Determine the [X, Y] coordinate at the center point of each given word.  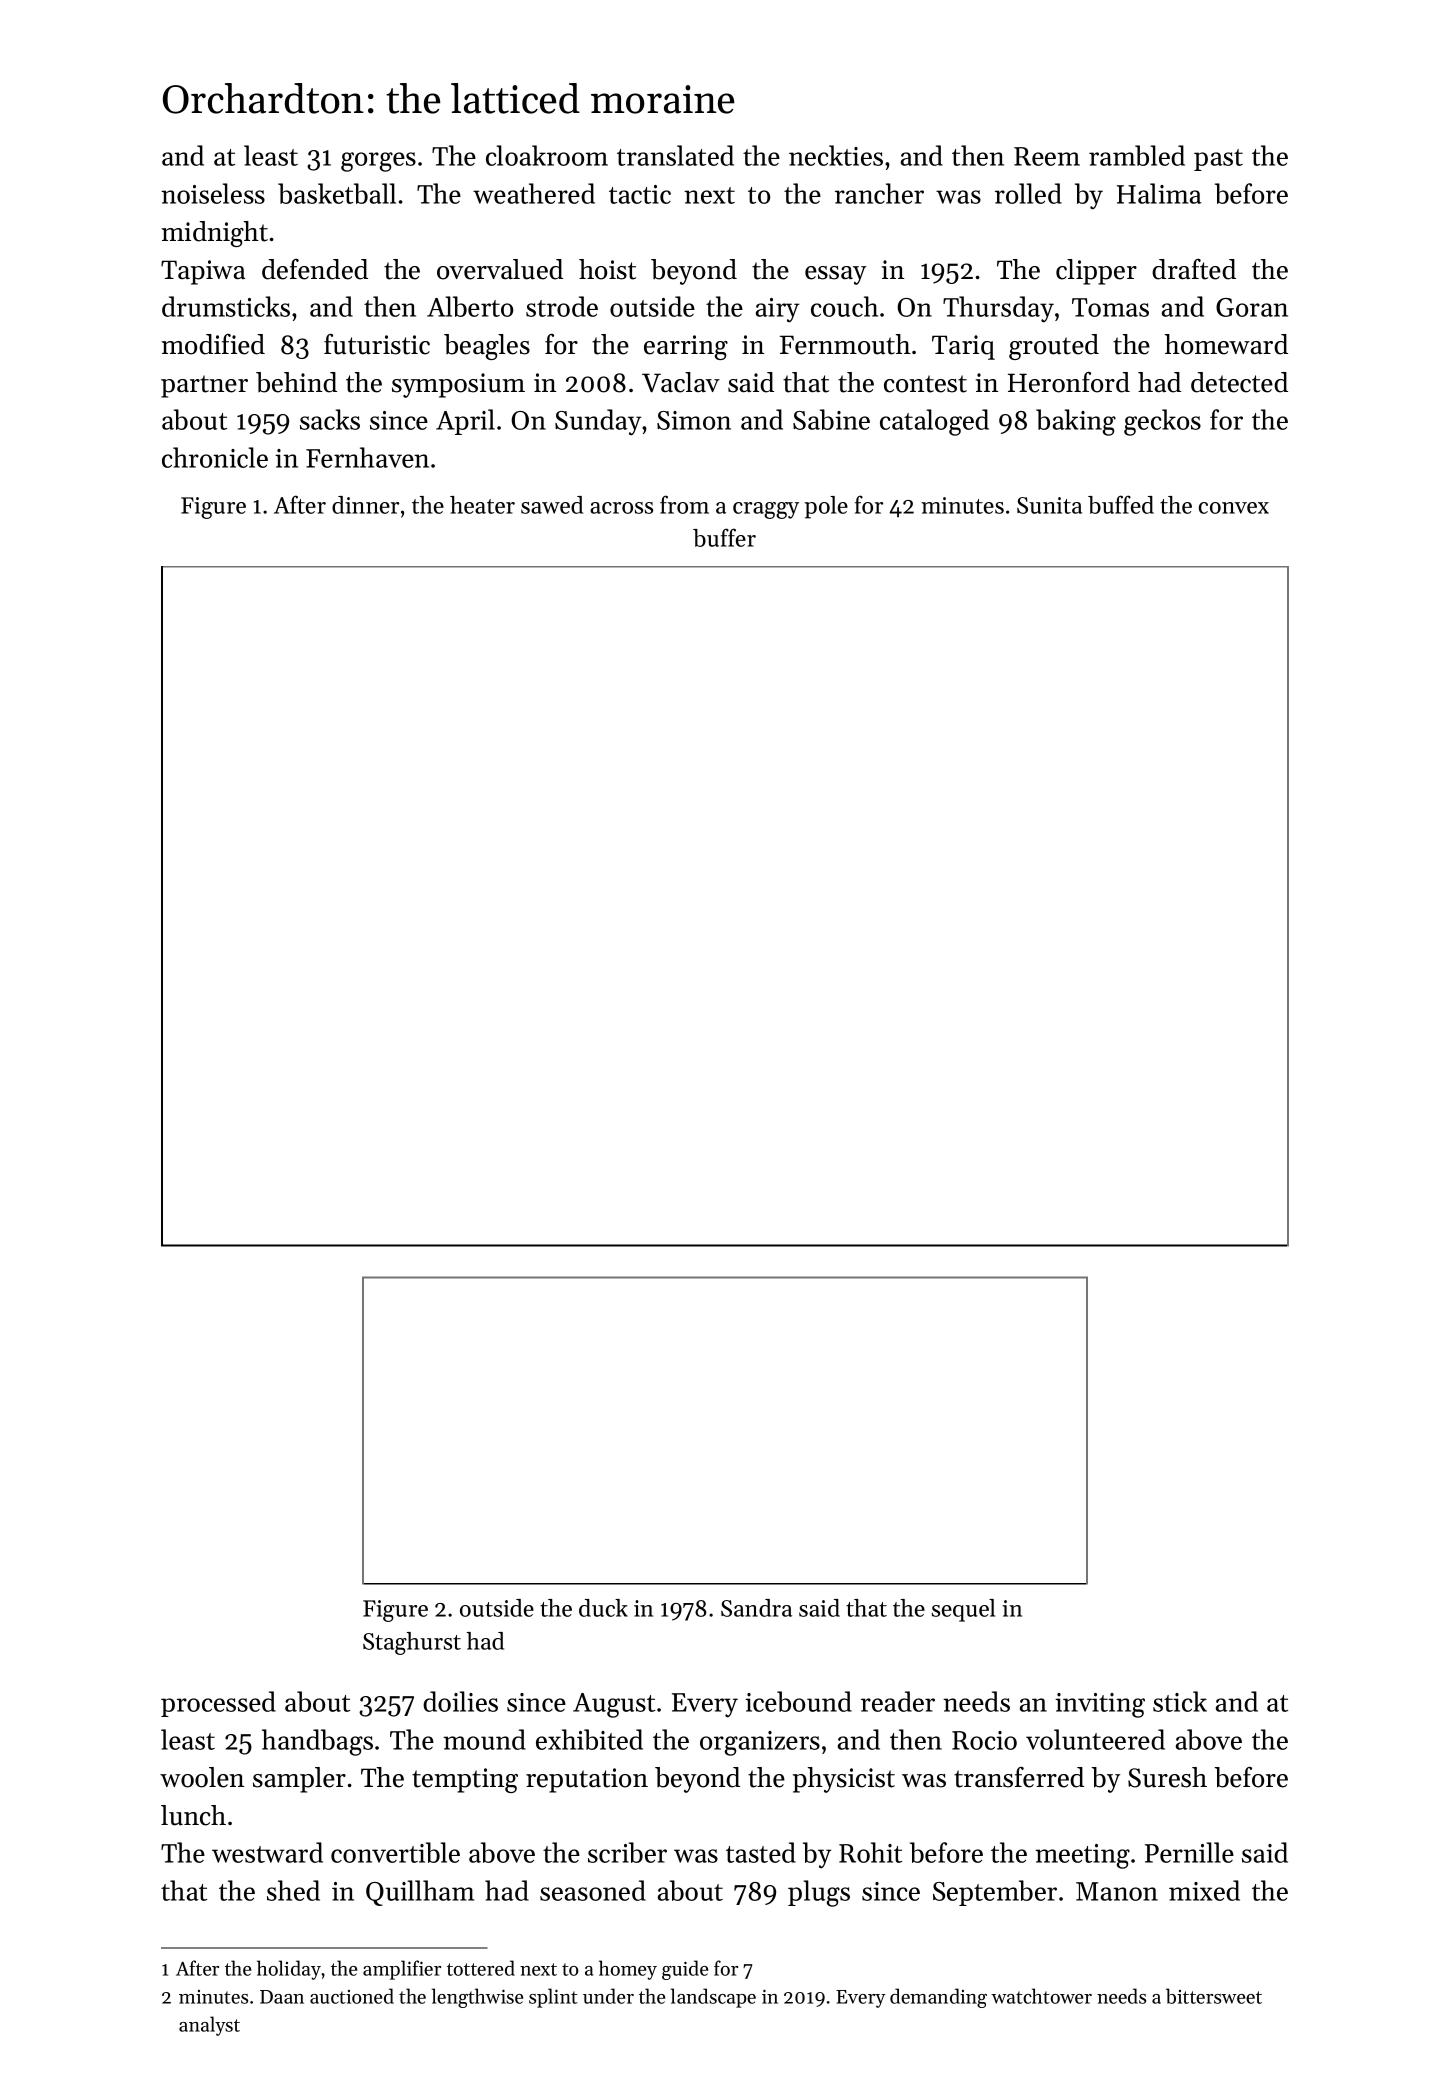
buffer [724, 537]
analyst [209, 2026]
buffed [1121, 504]
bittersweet [1214, 1996]
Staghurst [412, 1643]
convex [1234, 508]
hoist [607, 269]
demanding [938, 1998]
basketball [337, 193]
